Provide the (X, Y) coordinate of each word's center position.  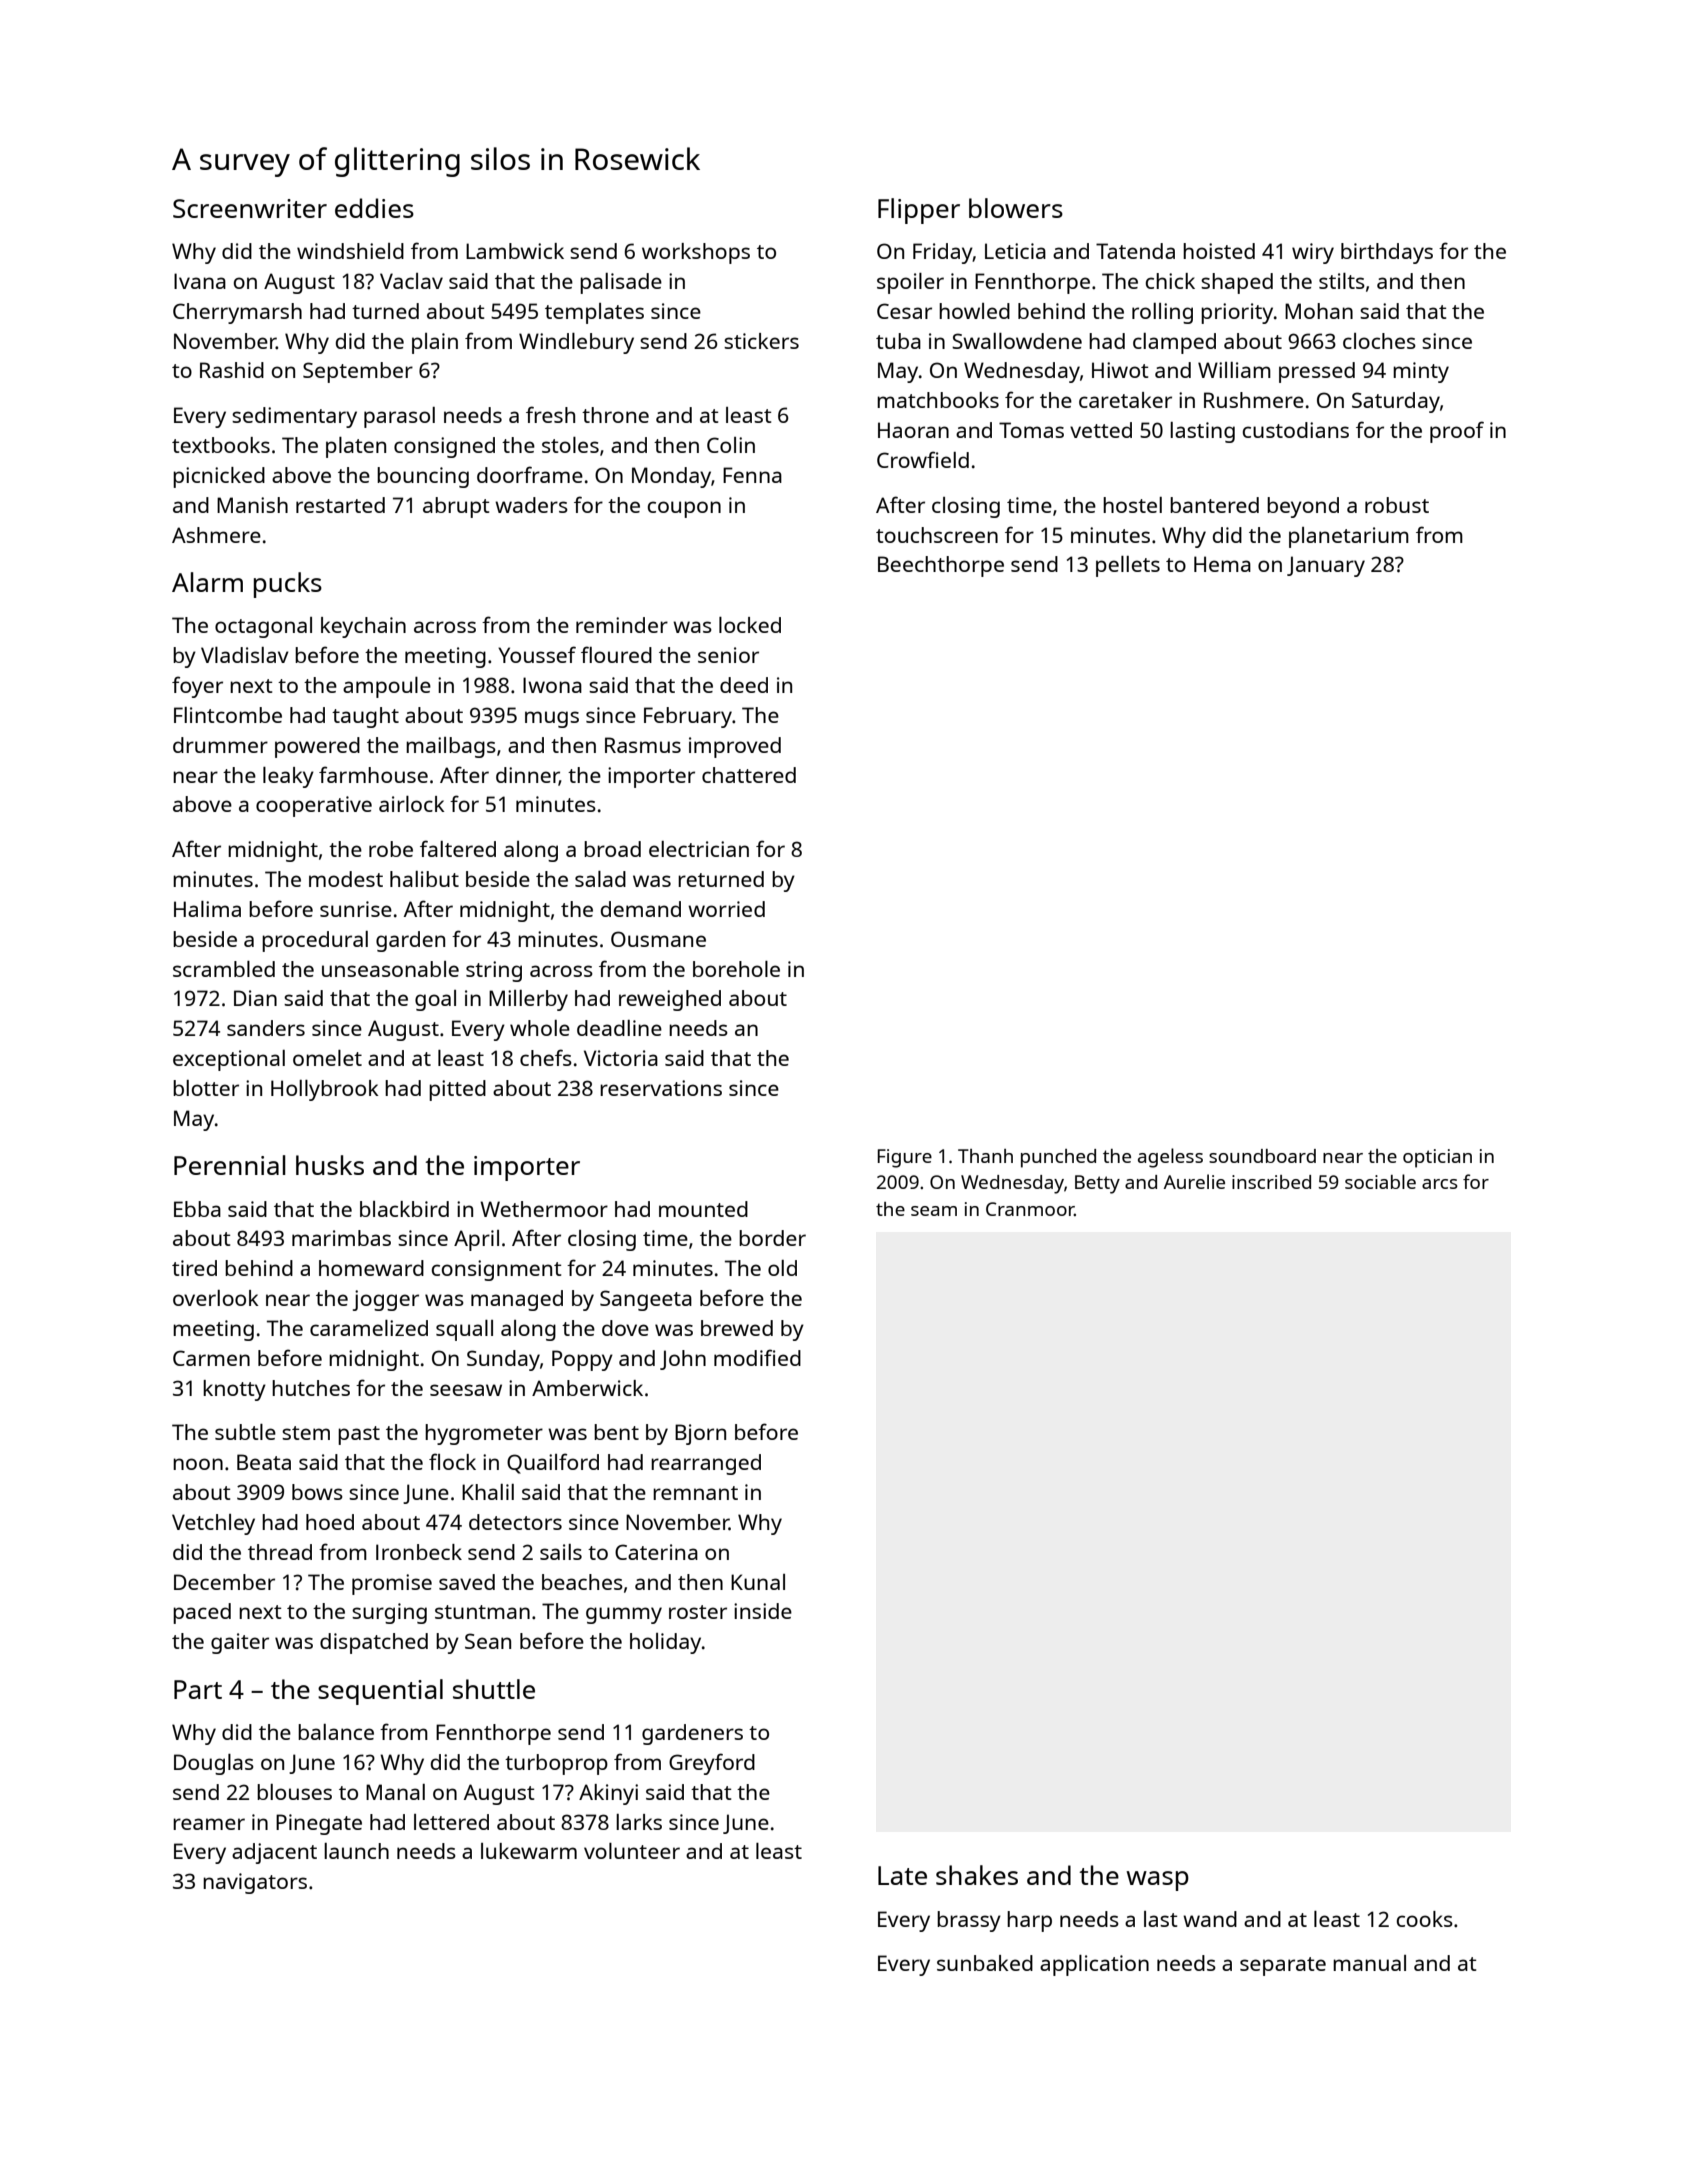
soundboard (1262, 1156)
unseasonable (390, 969)
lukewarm (529, 1851)
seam (934, 1211)
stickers (761, 341)
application (1094, 1965)
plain (435, 343)
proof (1457, 432)
